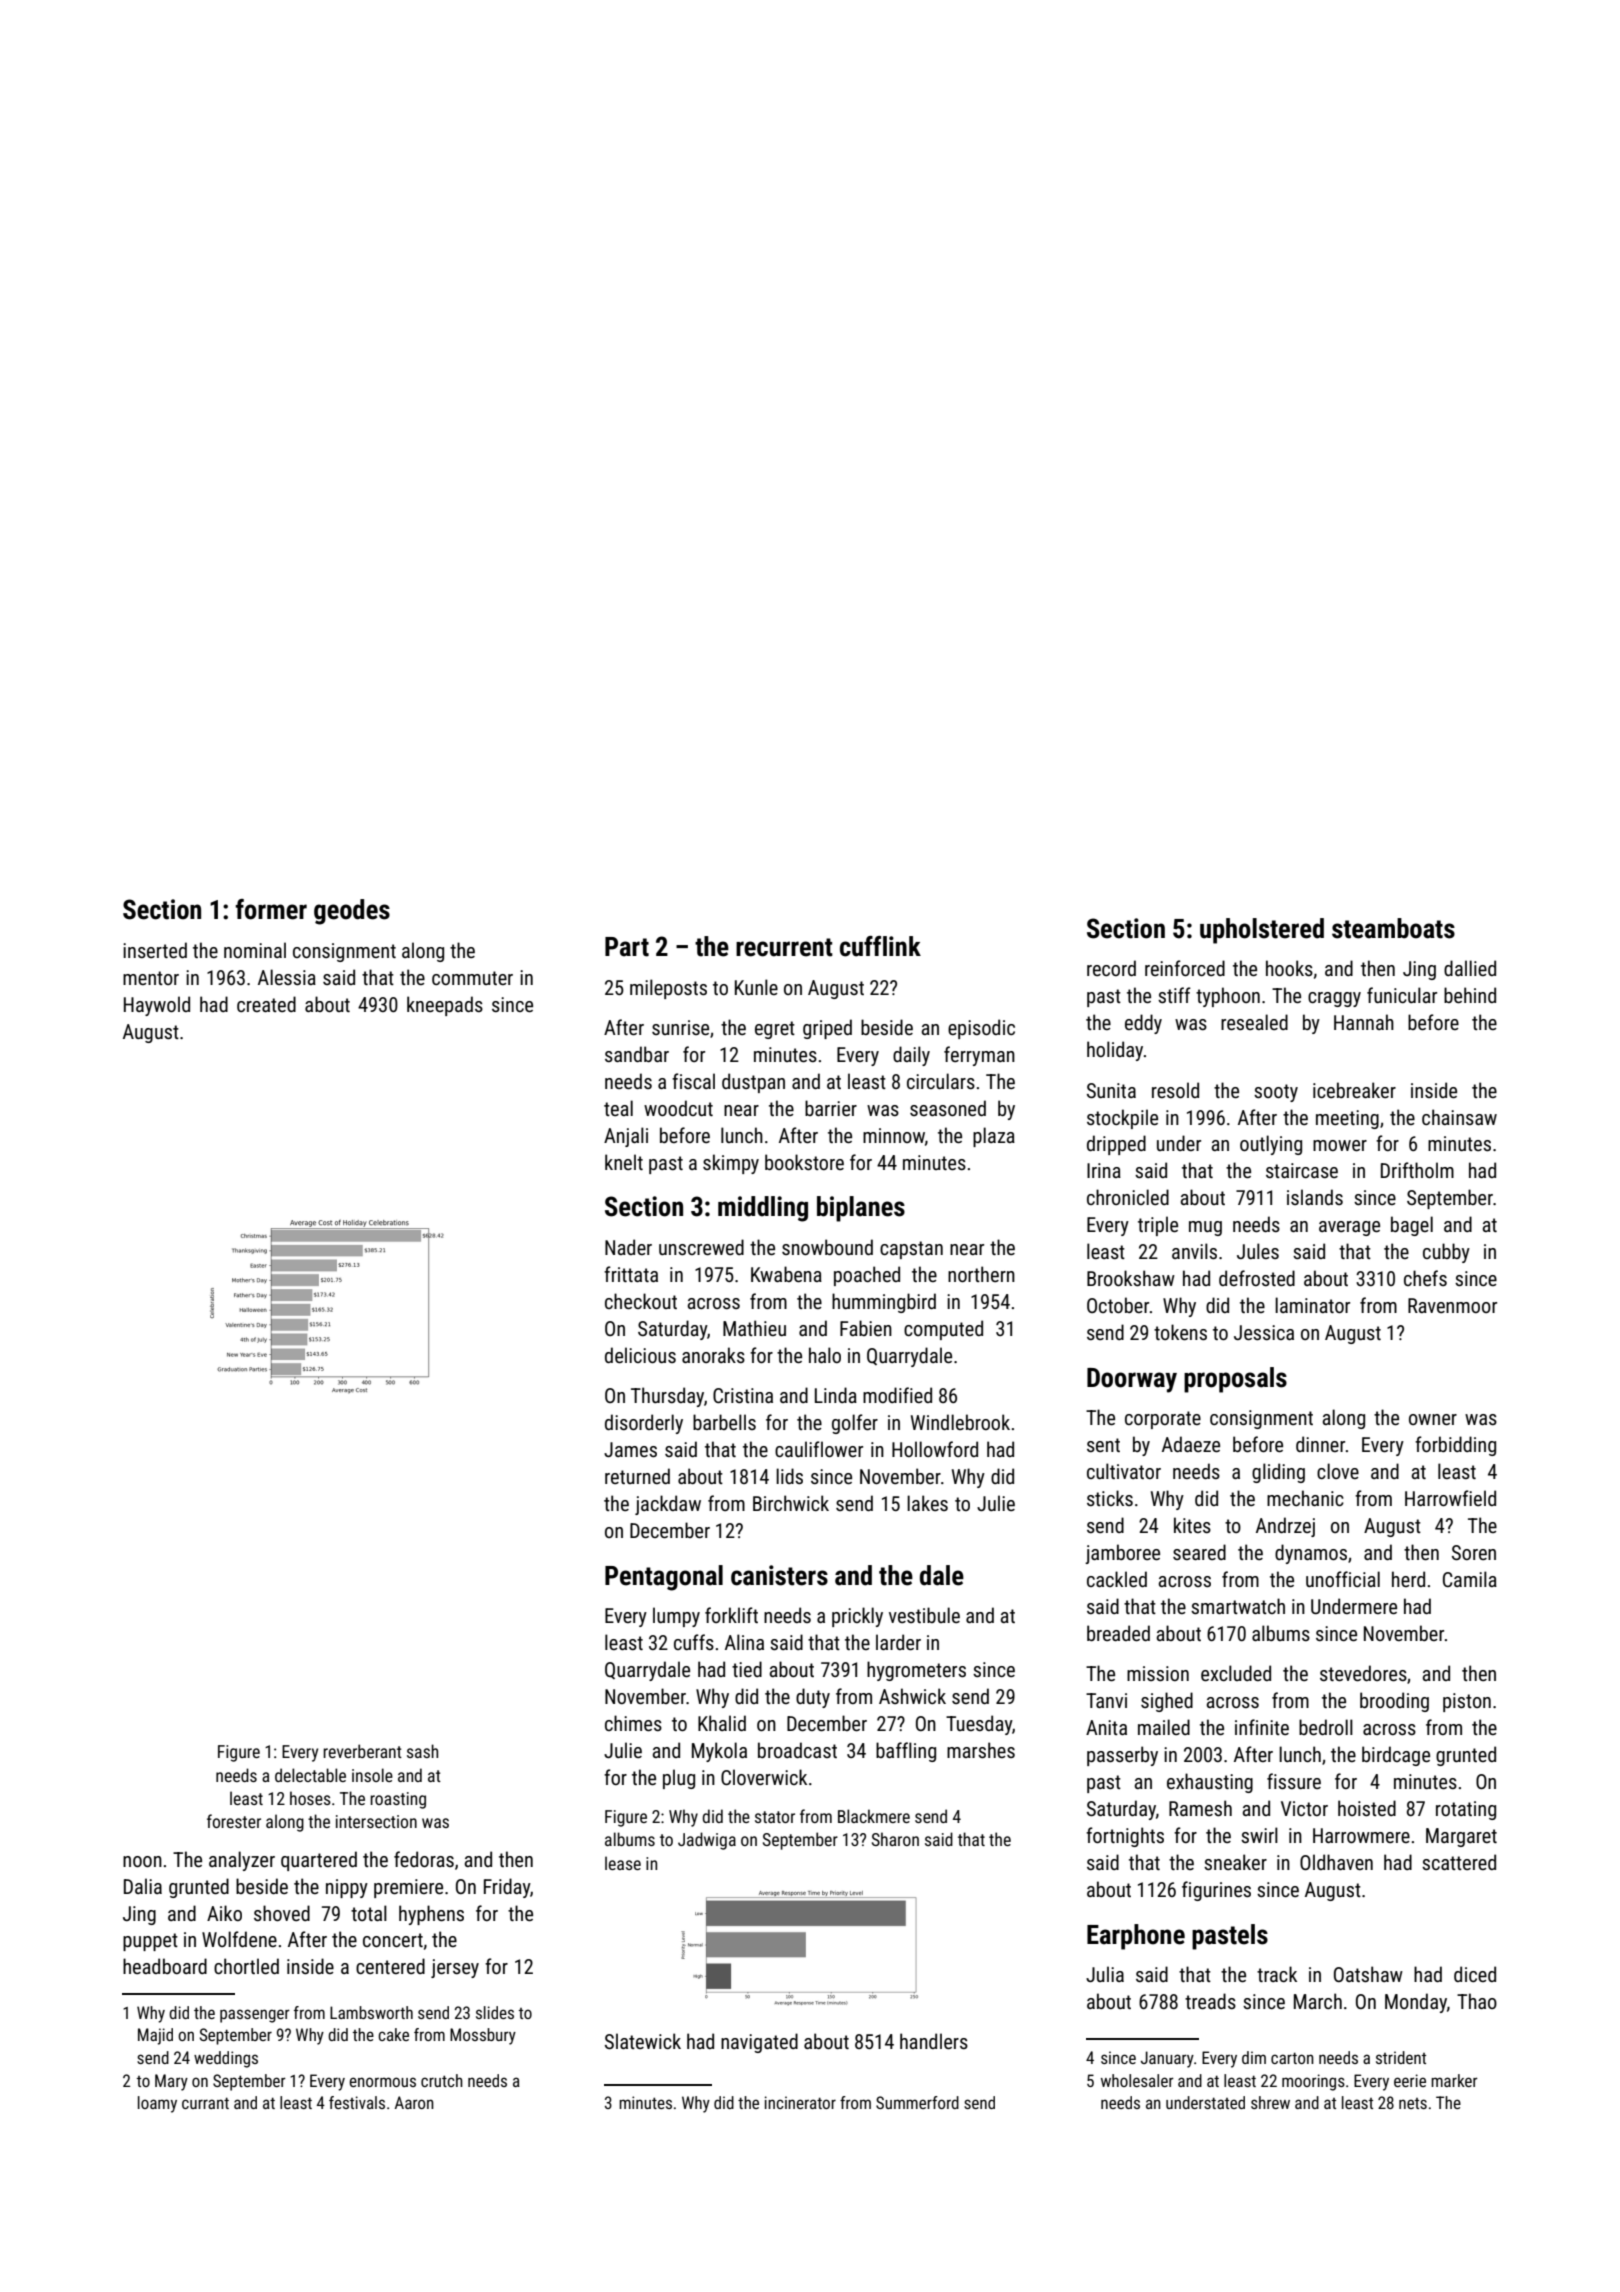 The width and height of the image is (1620, 2292). I want to click on anvils, so click(1194, 1251).
